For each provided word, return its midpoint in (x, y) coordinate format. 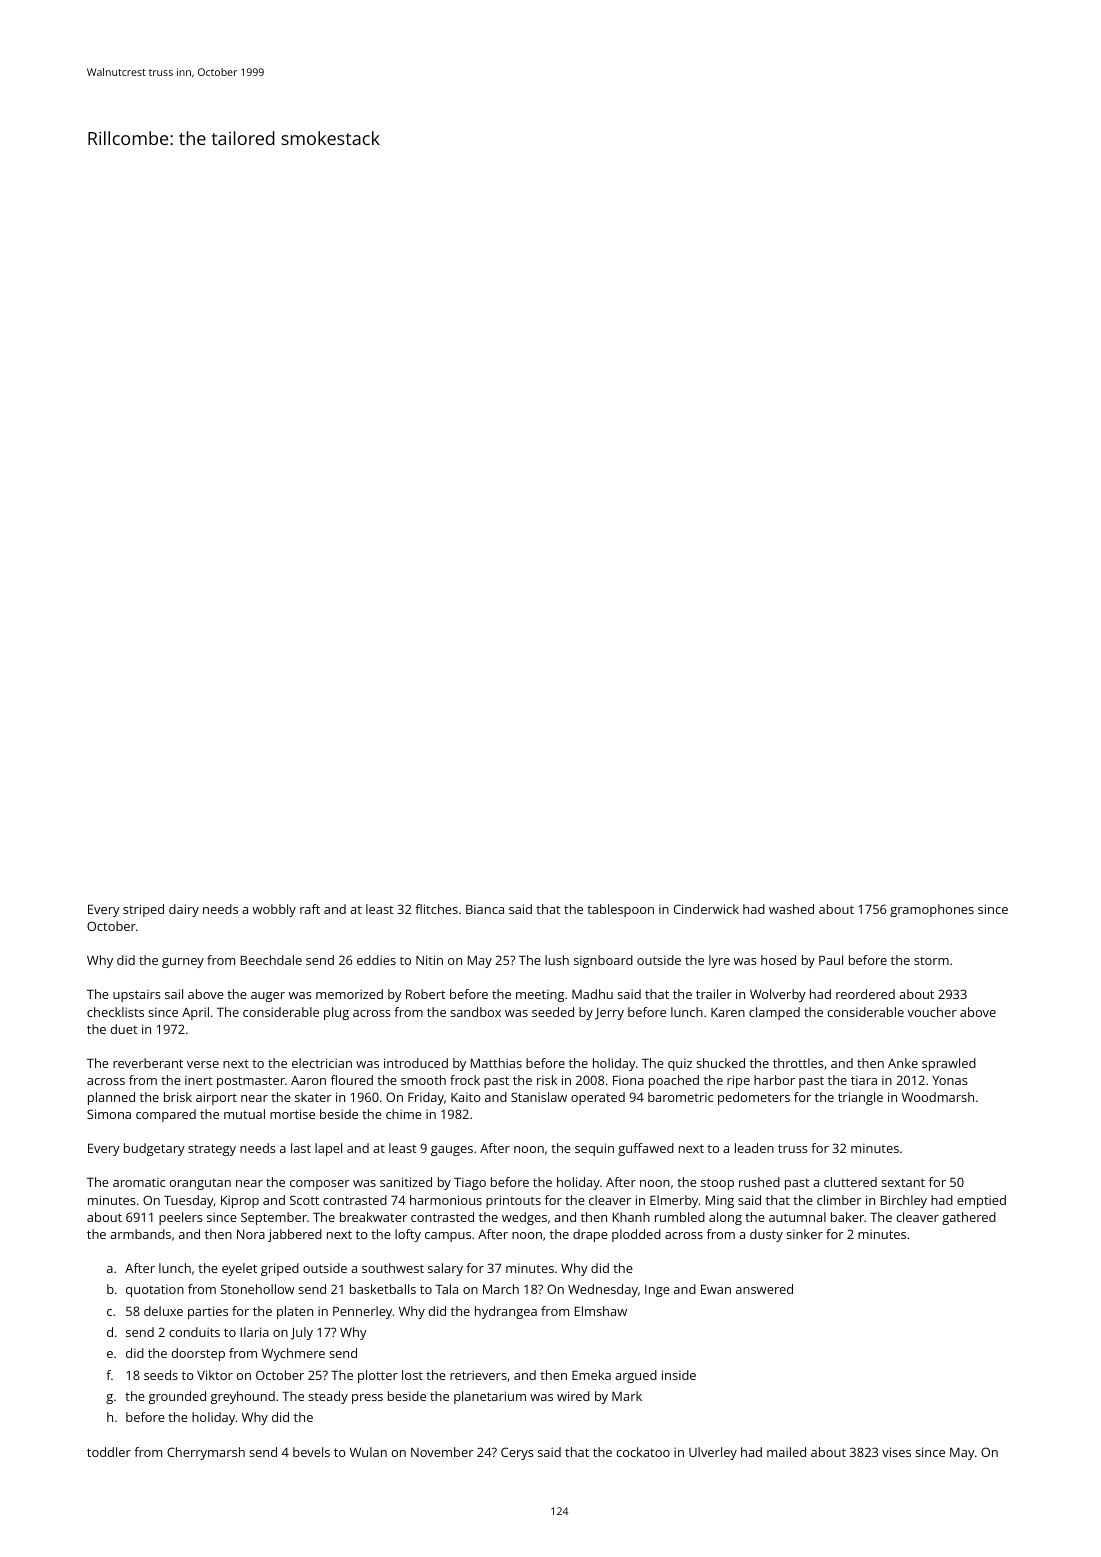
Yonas (950, 1080)
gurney (183, 963)
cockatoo (643, 1452)
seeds (161, 1375)
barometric (680, 1097)
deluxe (163, 1311)
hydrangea (506, 1312)
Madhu (592, 994)
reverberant (148, 1063)
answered (764, 1289)
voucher (932, 1012)
